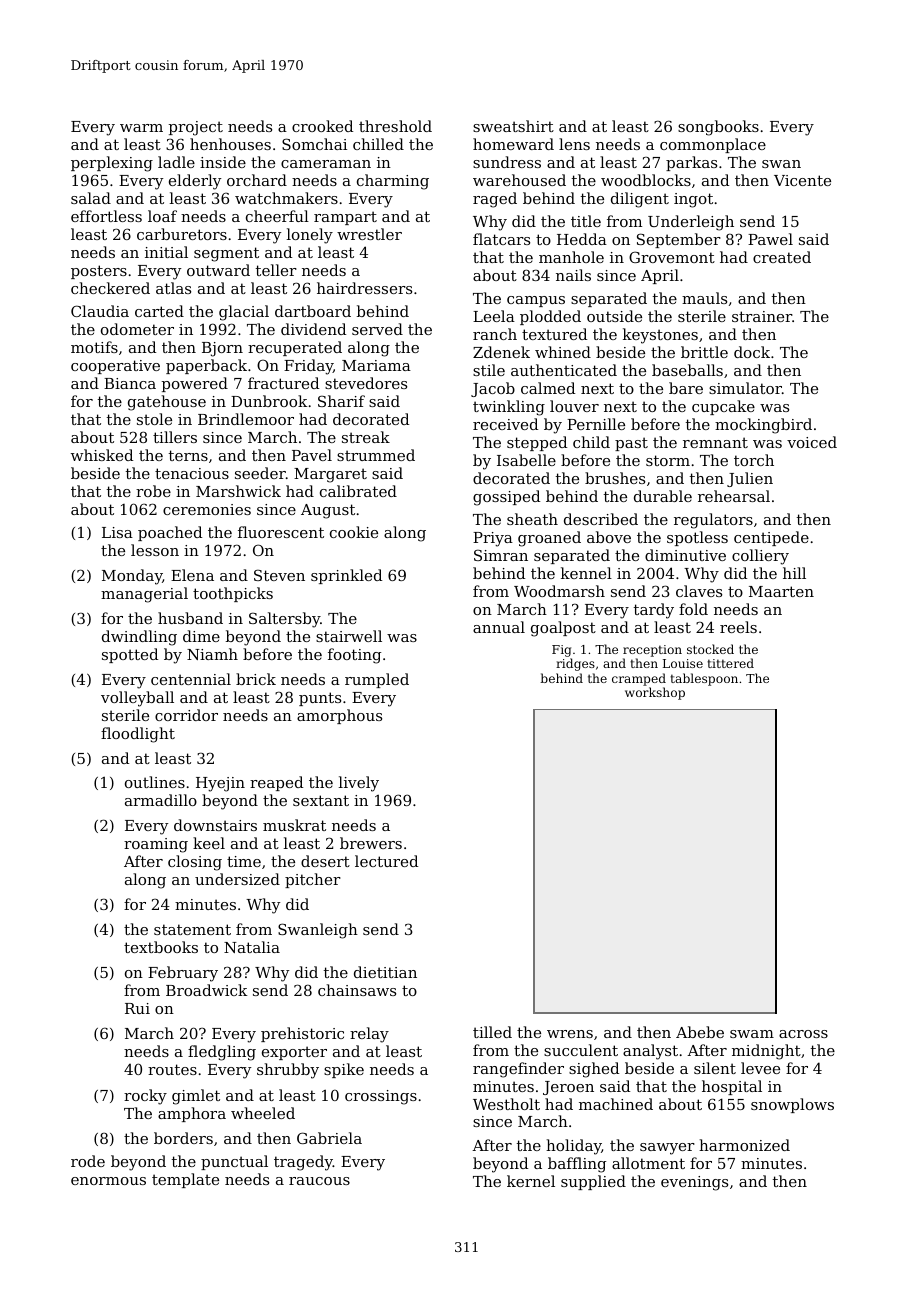 This image has width=908, height=1316. I want to click on rumpled, so click(377, 680).
